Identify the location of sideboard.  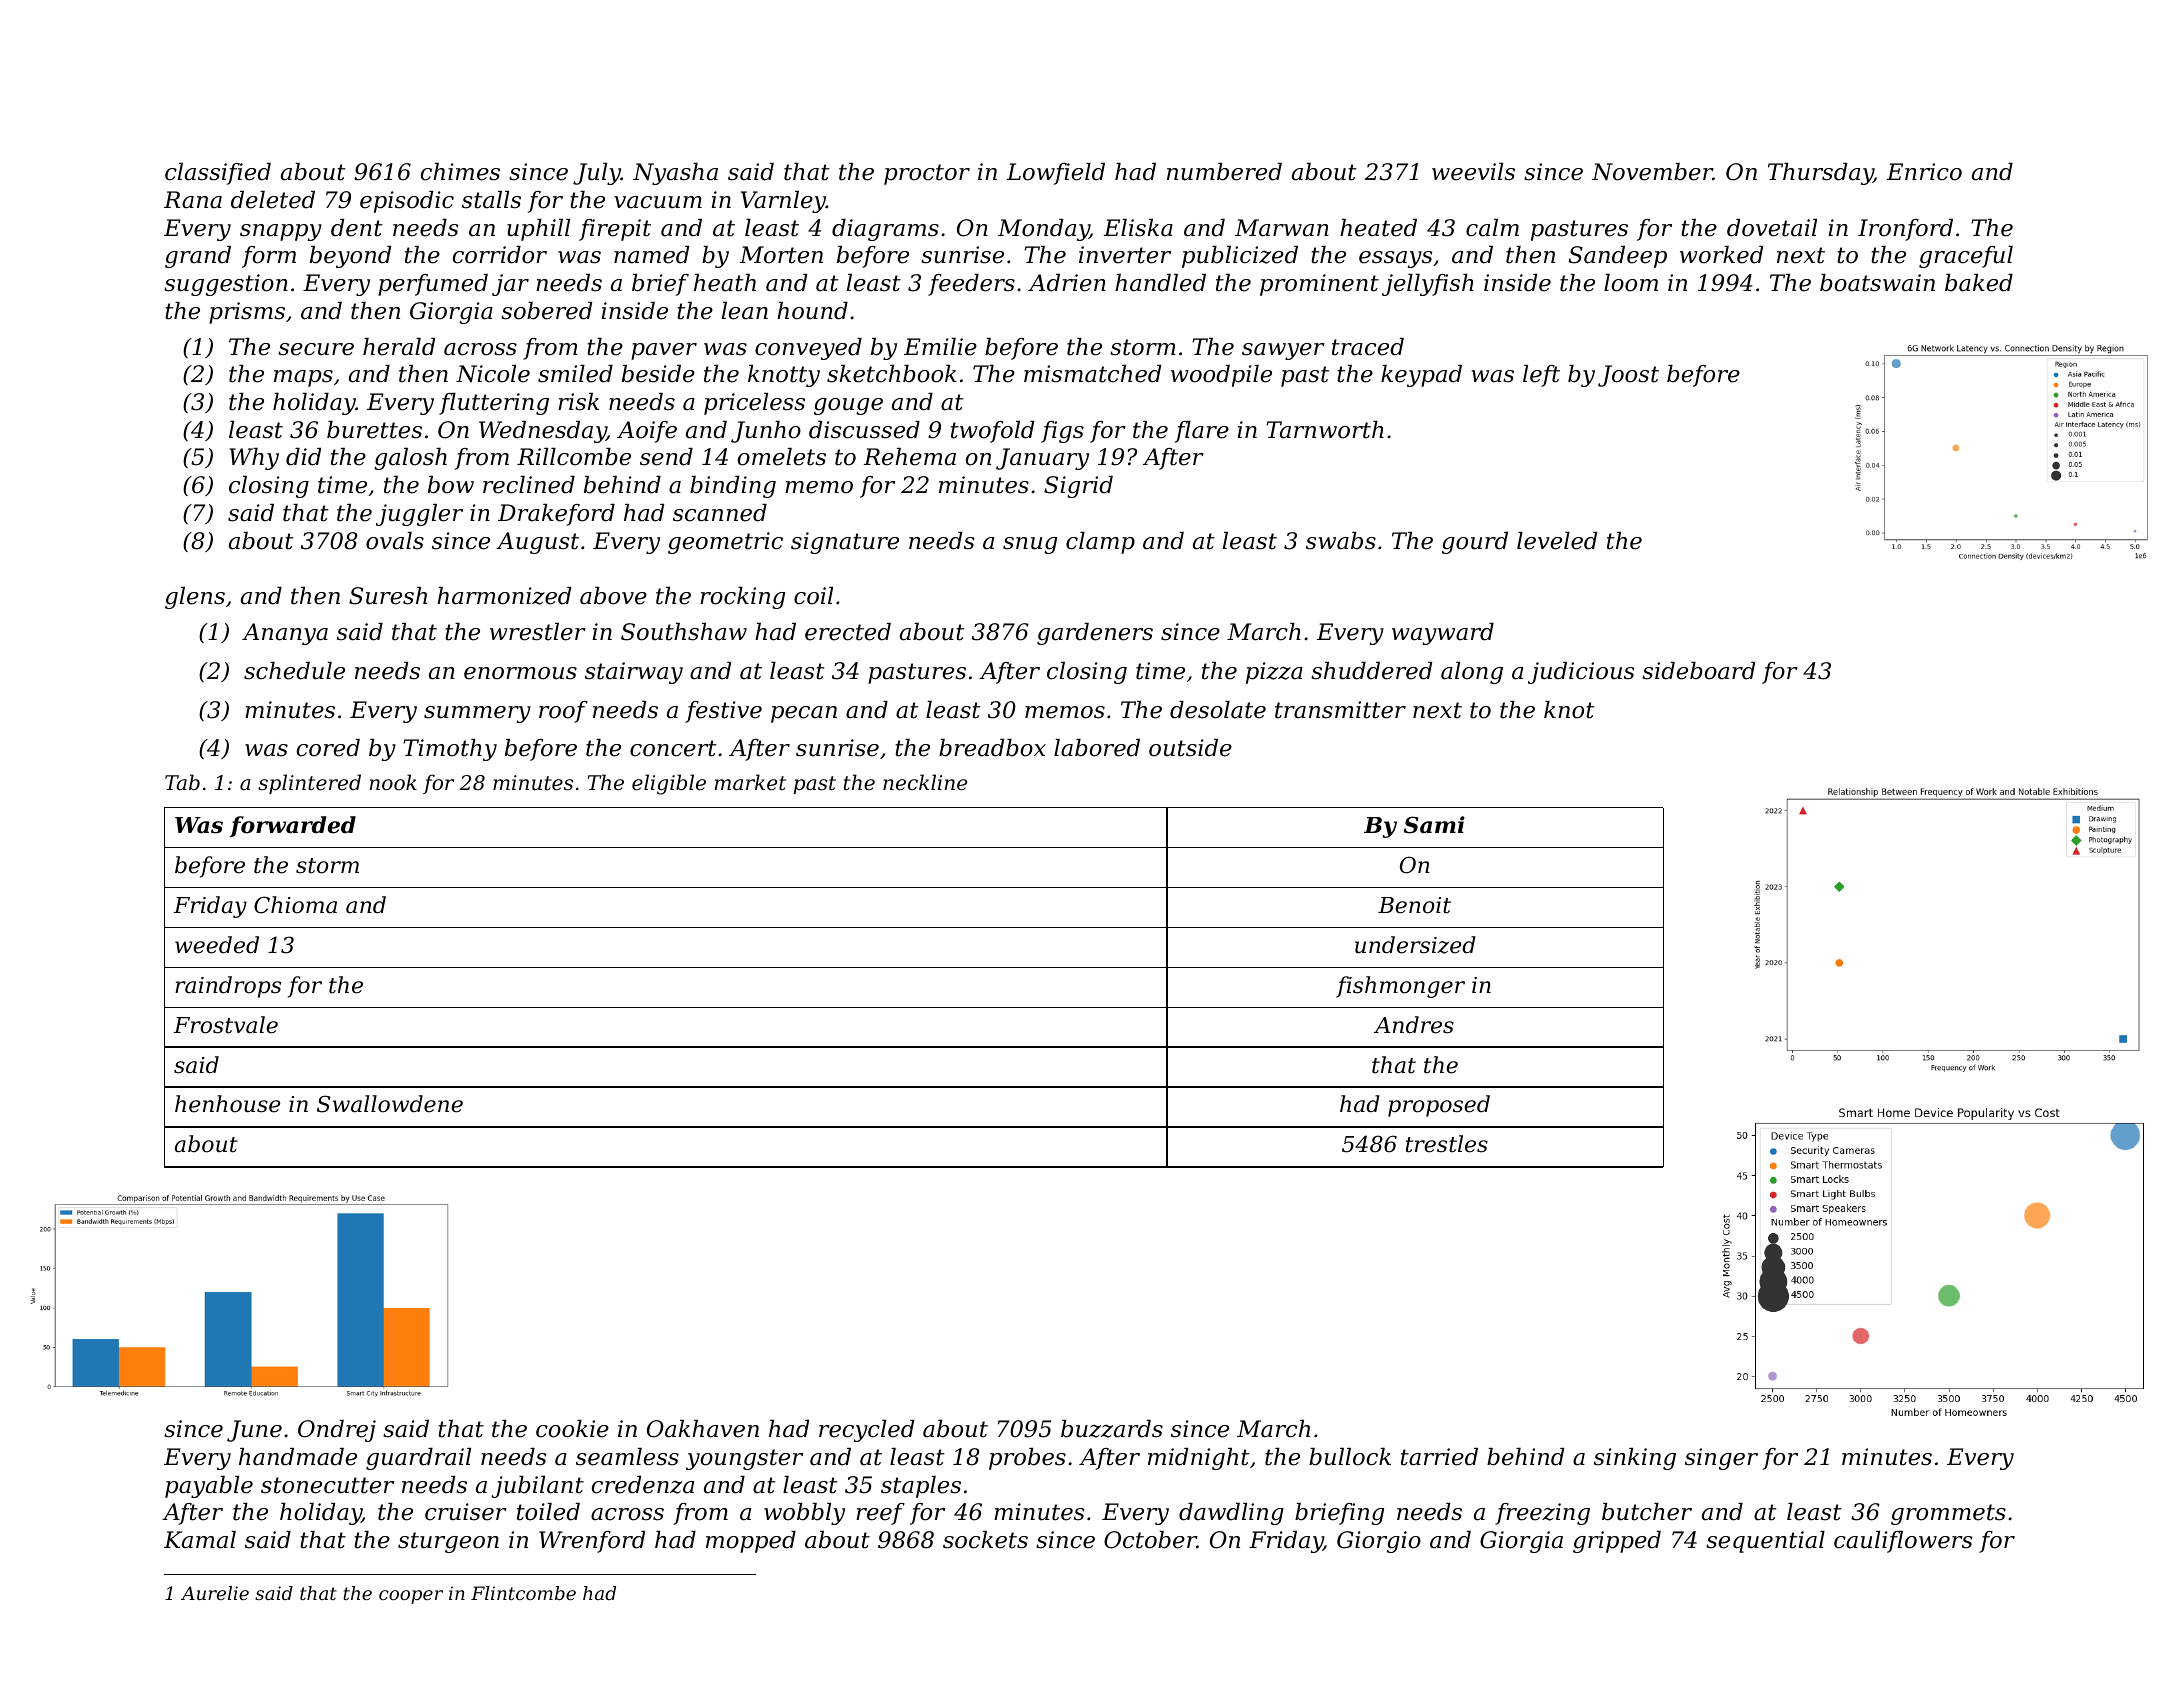
(1698, 671).
